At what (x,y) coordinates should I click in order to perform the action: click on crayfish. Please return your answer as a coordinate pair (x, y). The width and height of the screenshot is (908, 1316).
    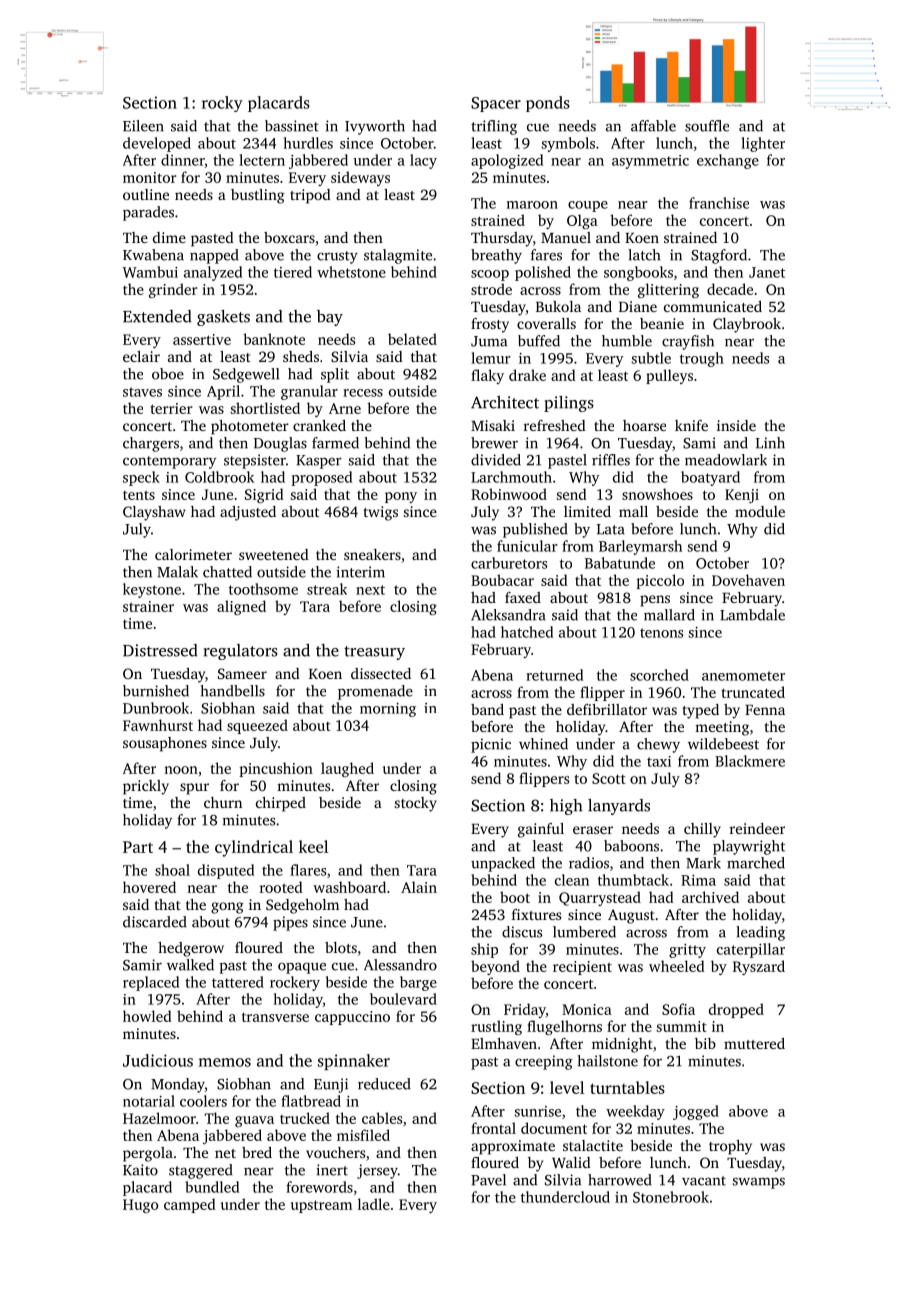
    Looking at the image, I should click on (688, 342).
